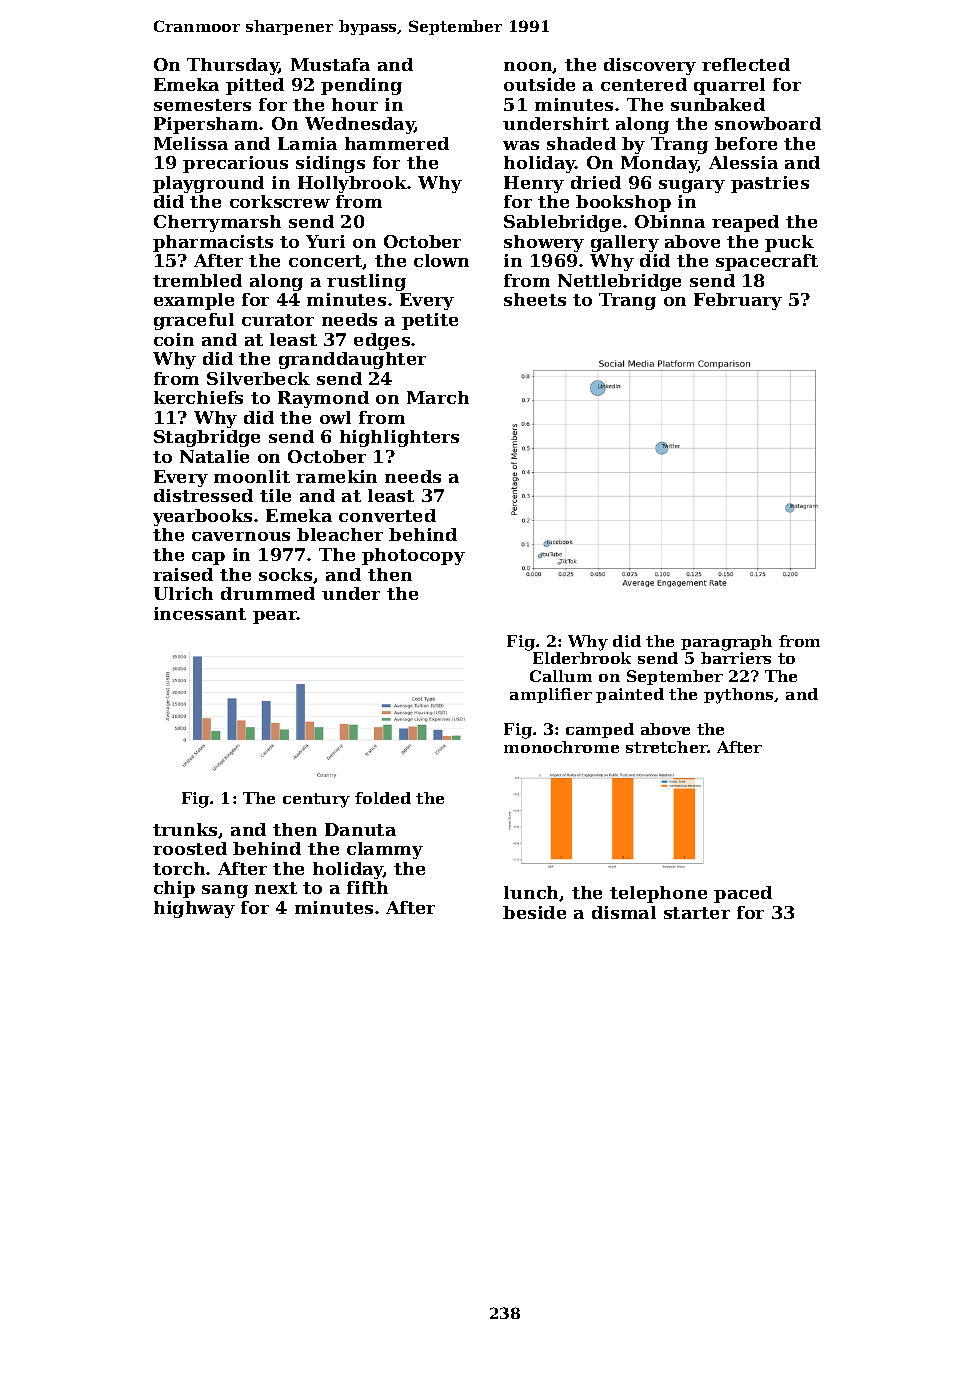 The width and height of the screenshot is (978, 1389). I want to click on century, so click(316, 800).
